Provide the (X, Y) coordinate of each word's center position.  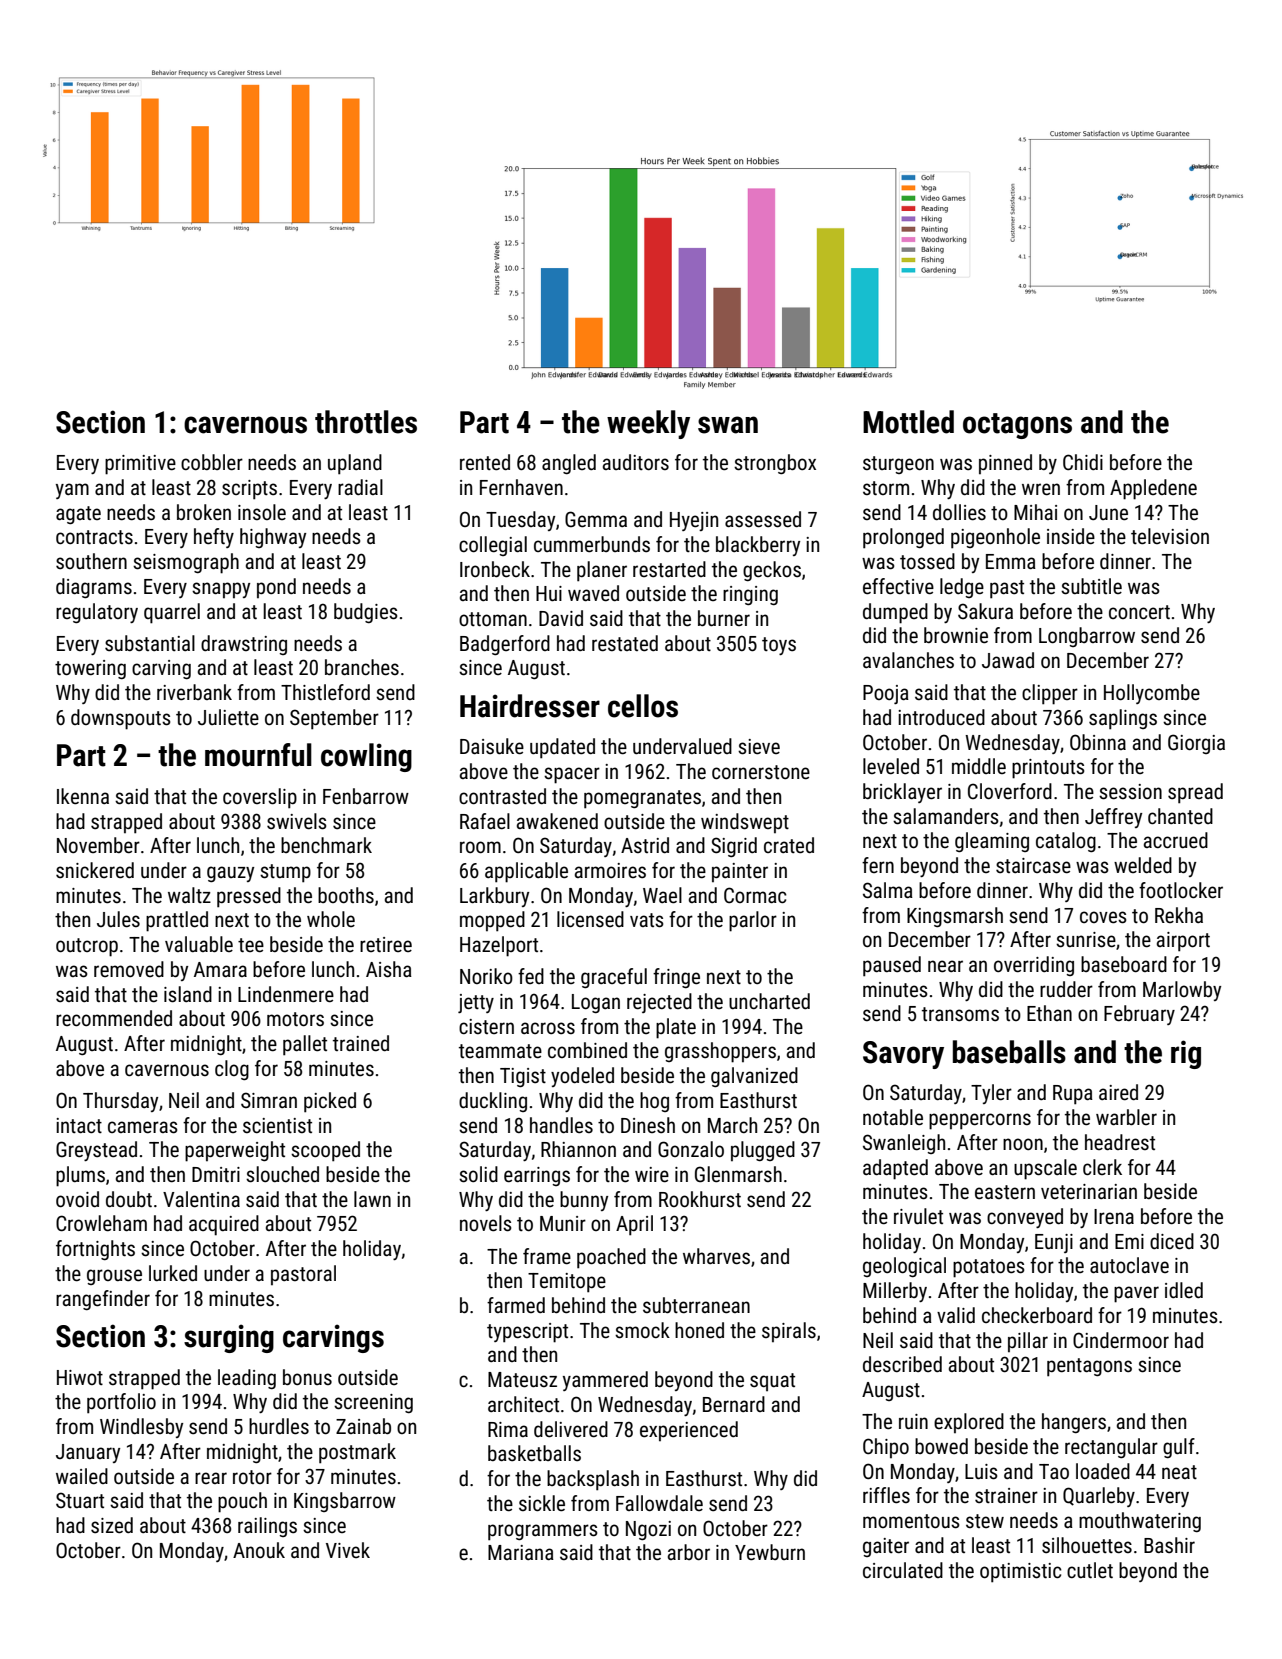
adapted (895, 1169)
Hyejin (694, 521)
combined (587, 1050)
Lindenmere (286, 994)
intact (79, 1125)
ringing (750, 595)
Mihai (1035, 512)
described (902, 1364)
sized (112, 1525)
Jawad (1008, 660)
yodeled (582, 1077)
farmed (516, 1305)
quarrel (172, 613)
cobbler (212, 462)
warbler (1126, 1117)
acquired (224, 1225)
